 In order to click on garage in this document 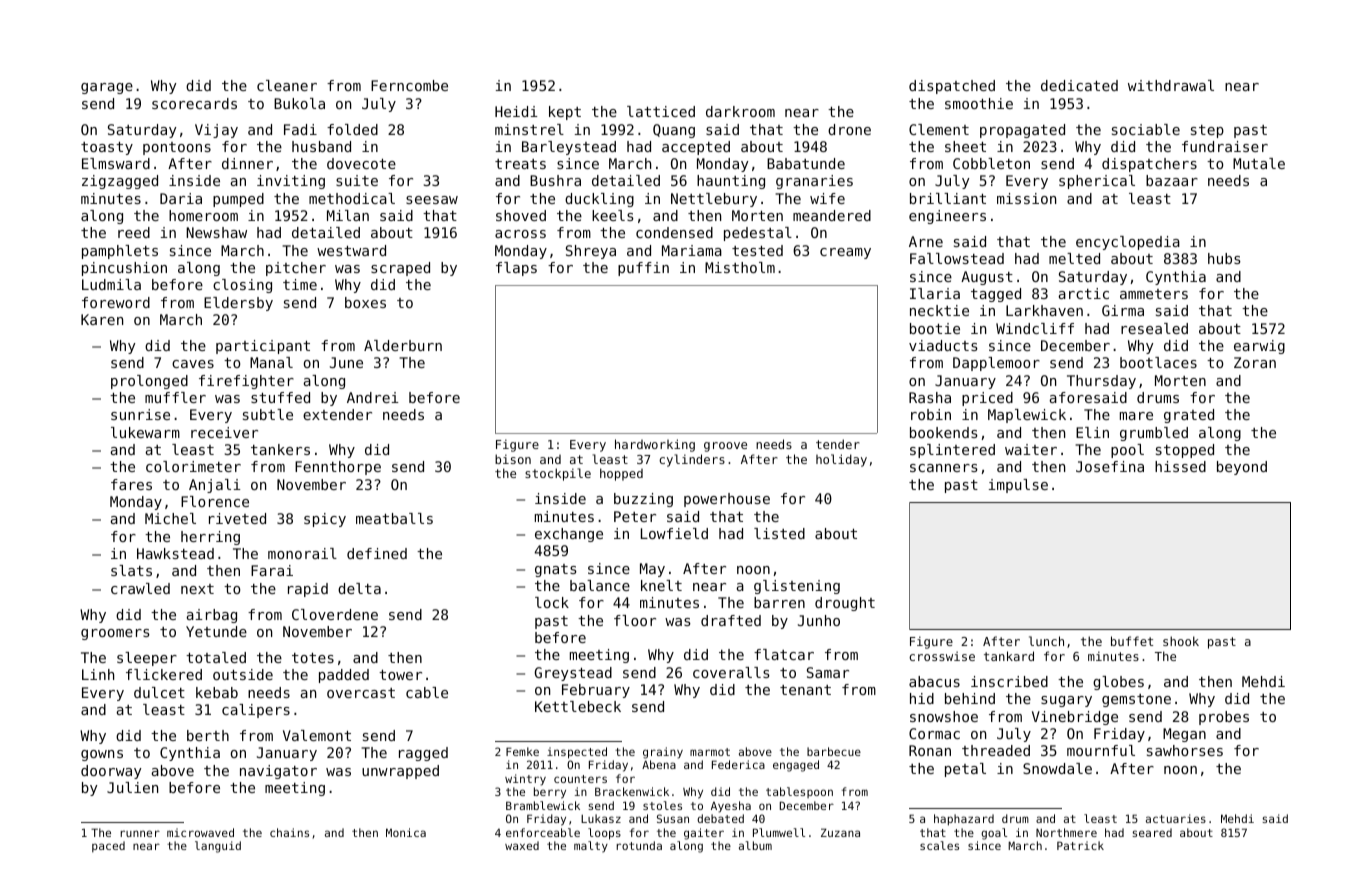, I will do `click(107, 88)`.
